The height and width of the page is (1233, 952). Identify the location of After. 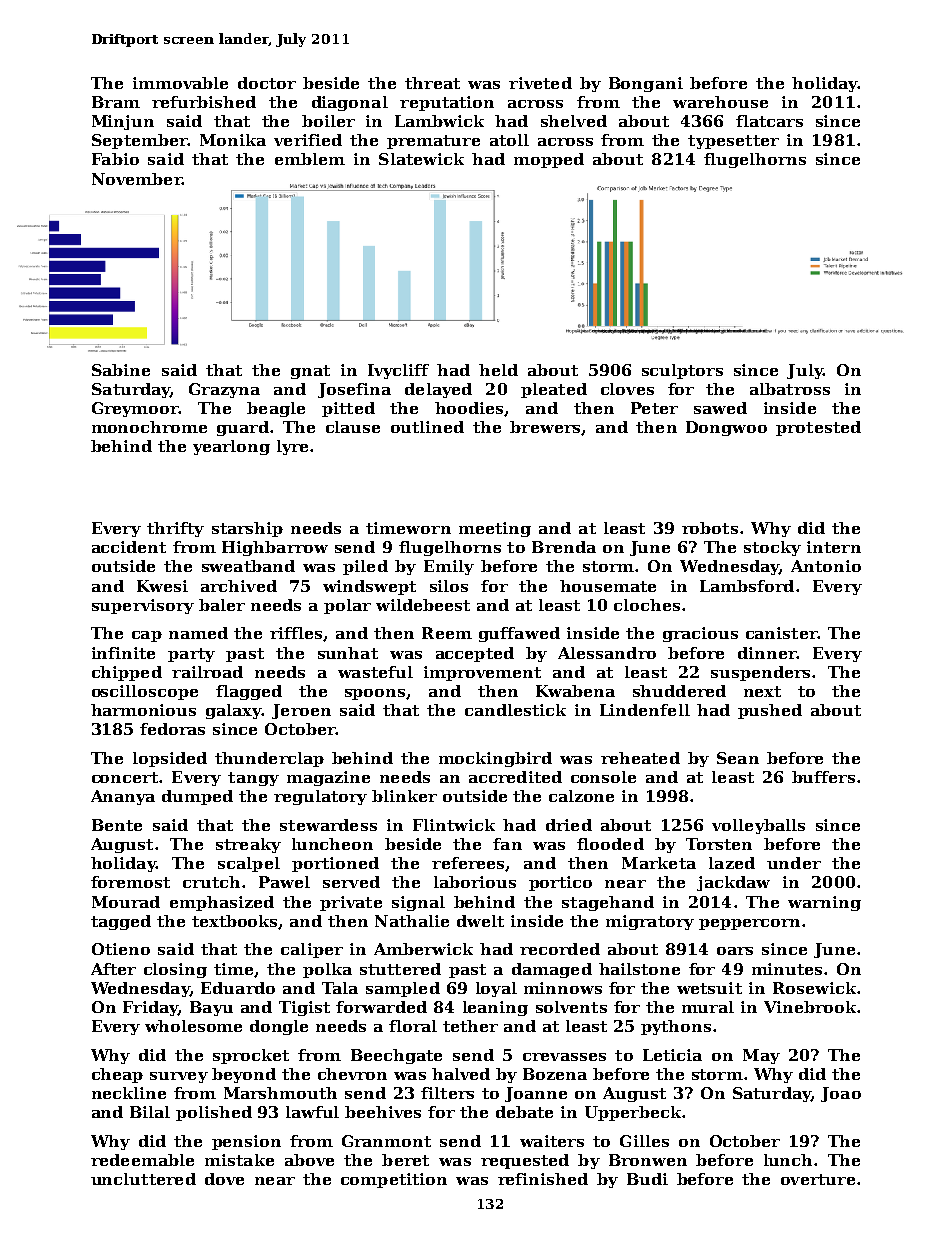
(113, 969).
